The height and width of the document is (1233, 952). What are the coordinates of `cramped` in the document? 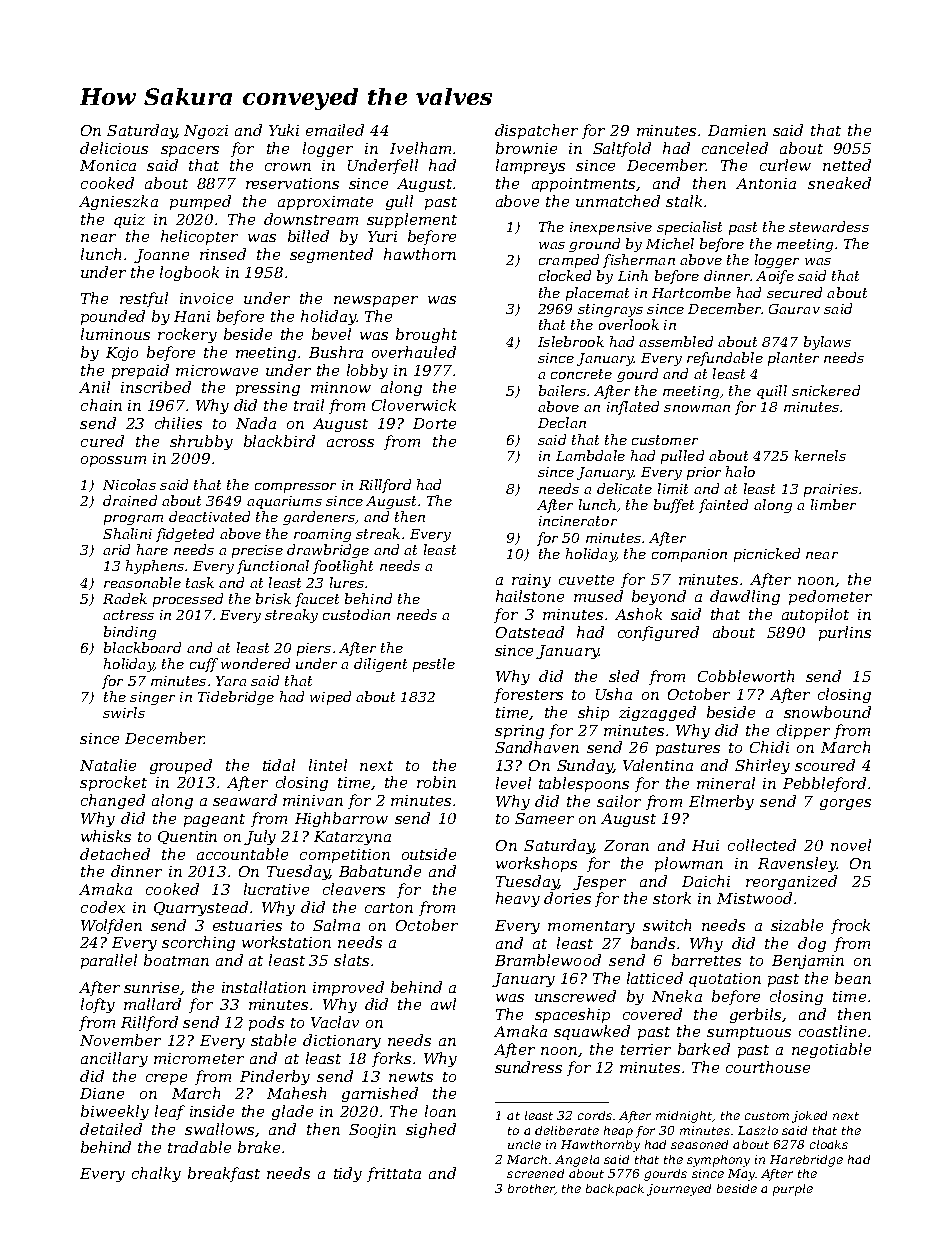 It's located at (569, 261).
